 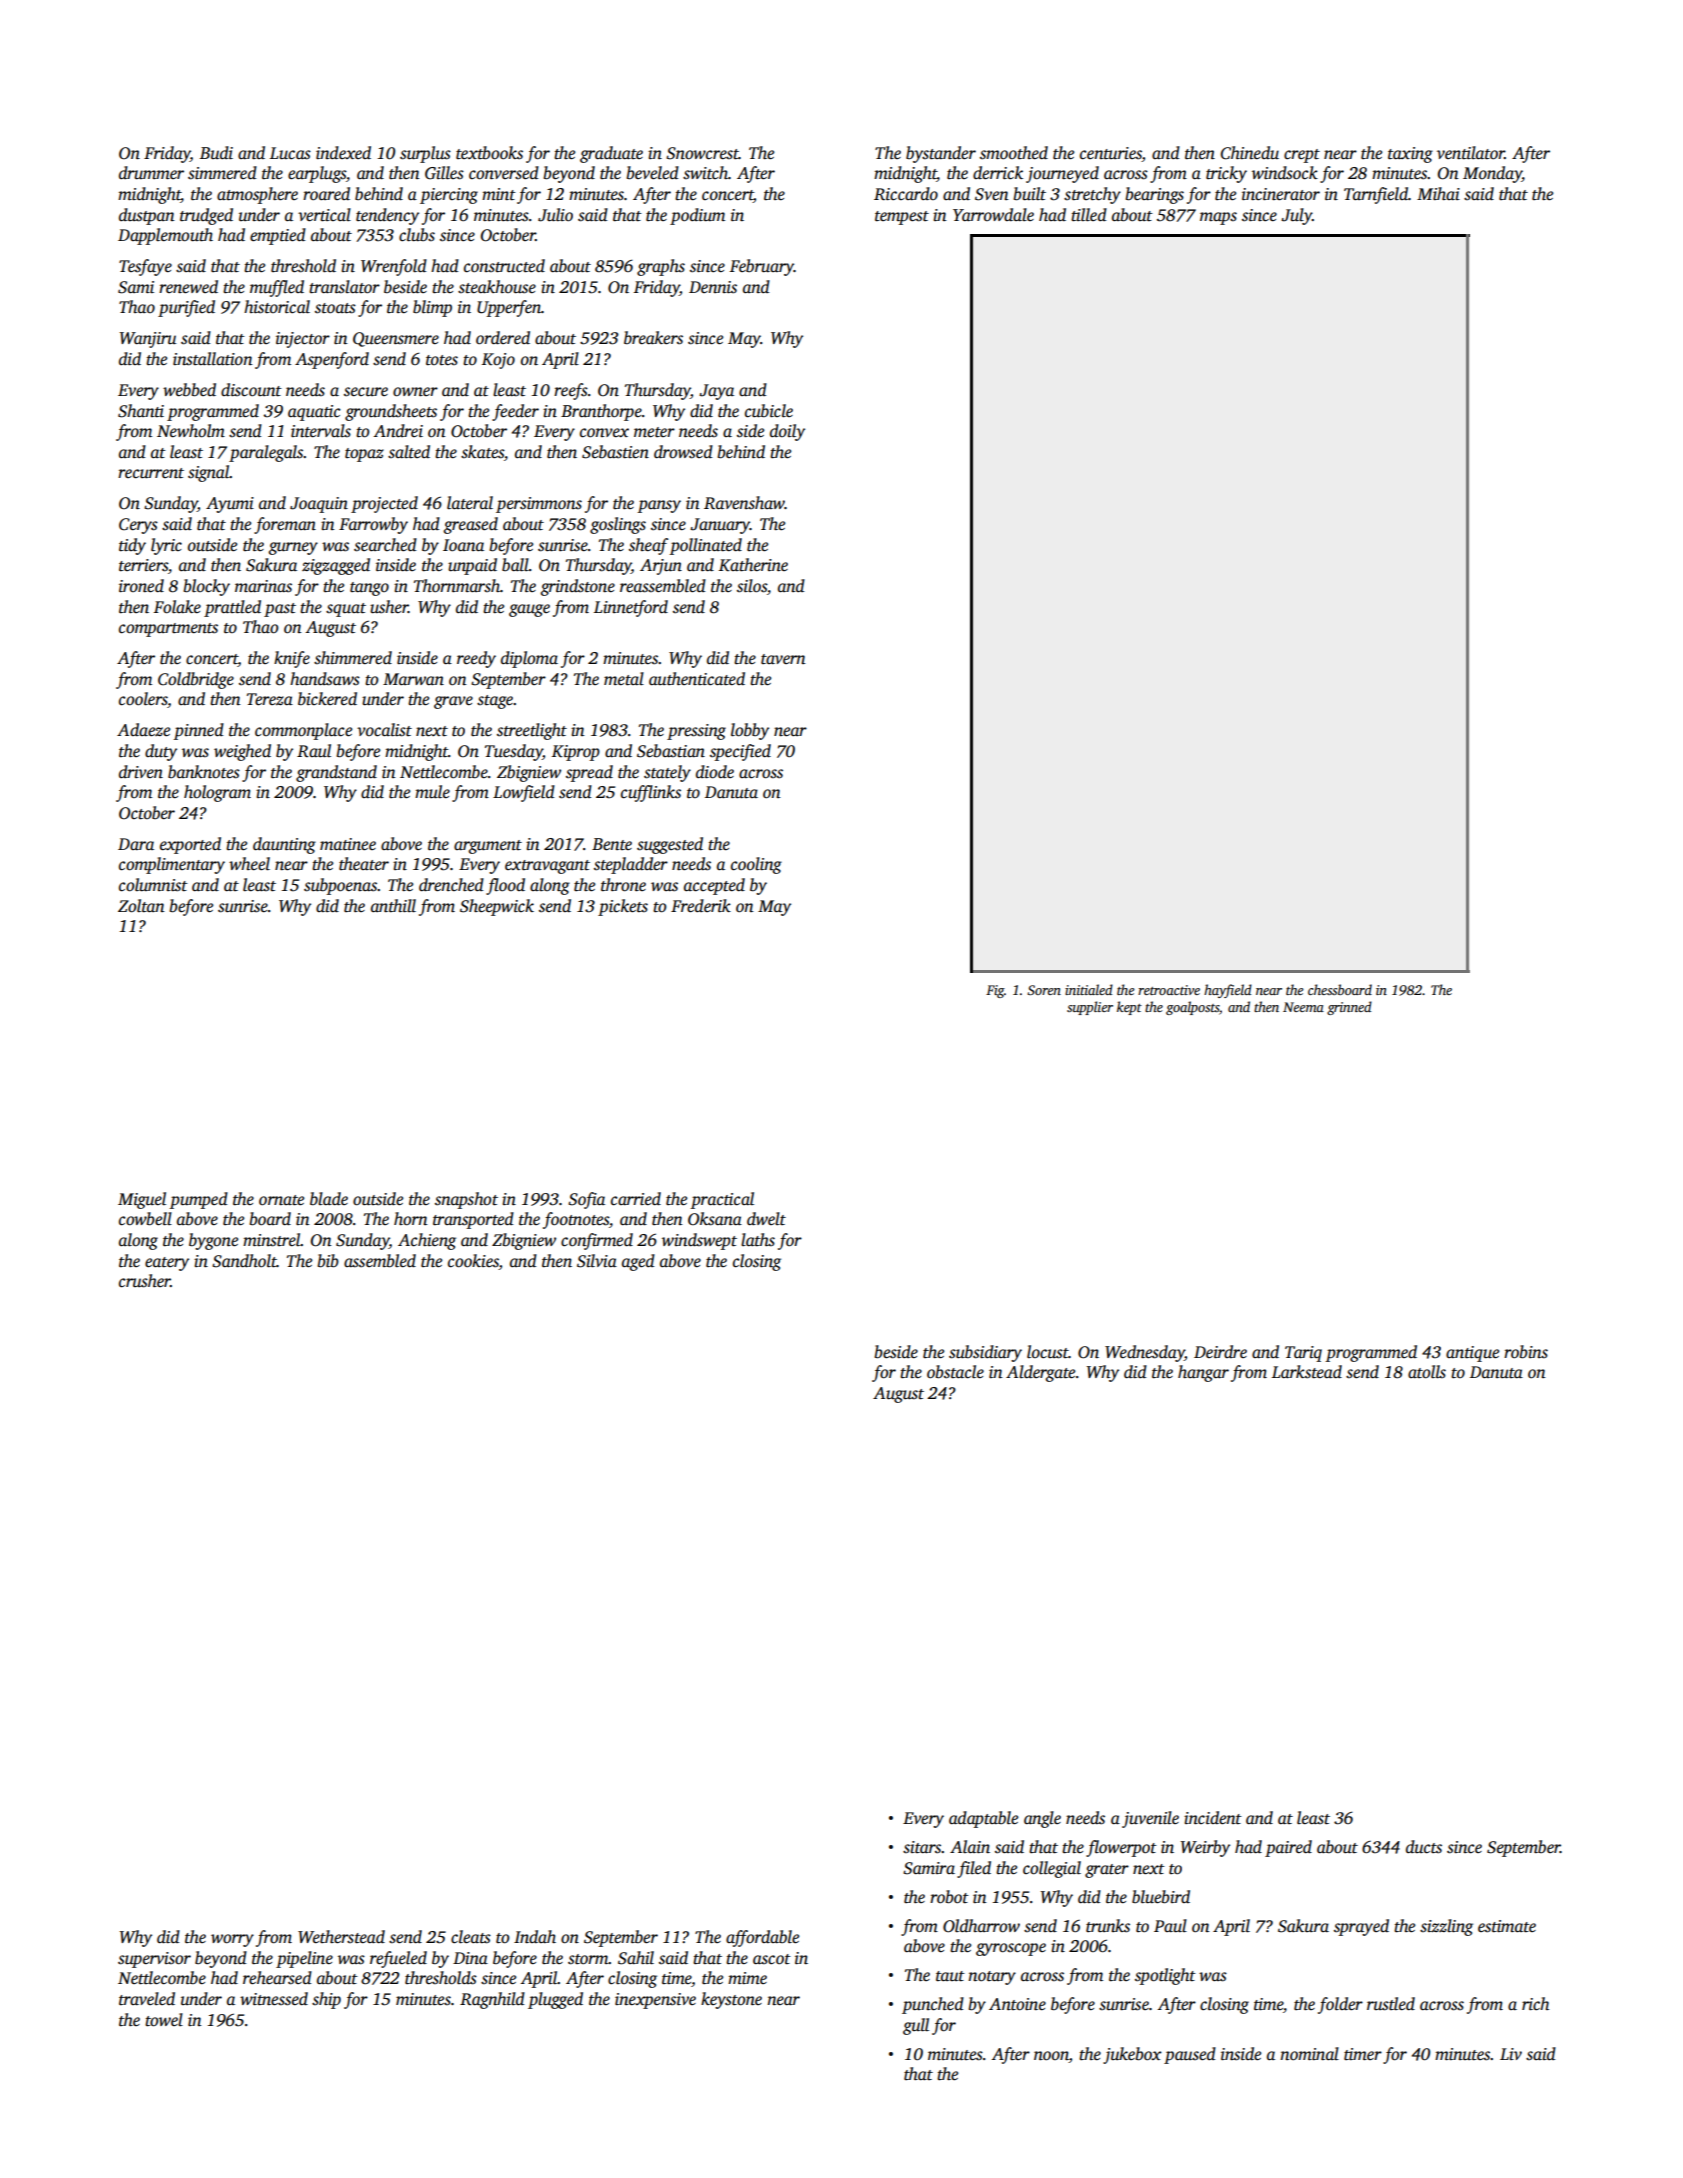 What do you see at coordinates (466, 1200) in the screenshot?
I see `snapshot` at bounding box center [466, 1200].
